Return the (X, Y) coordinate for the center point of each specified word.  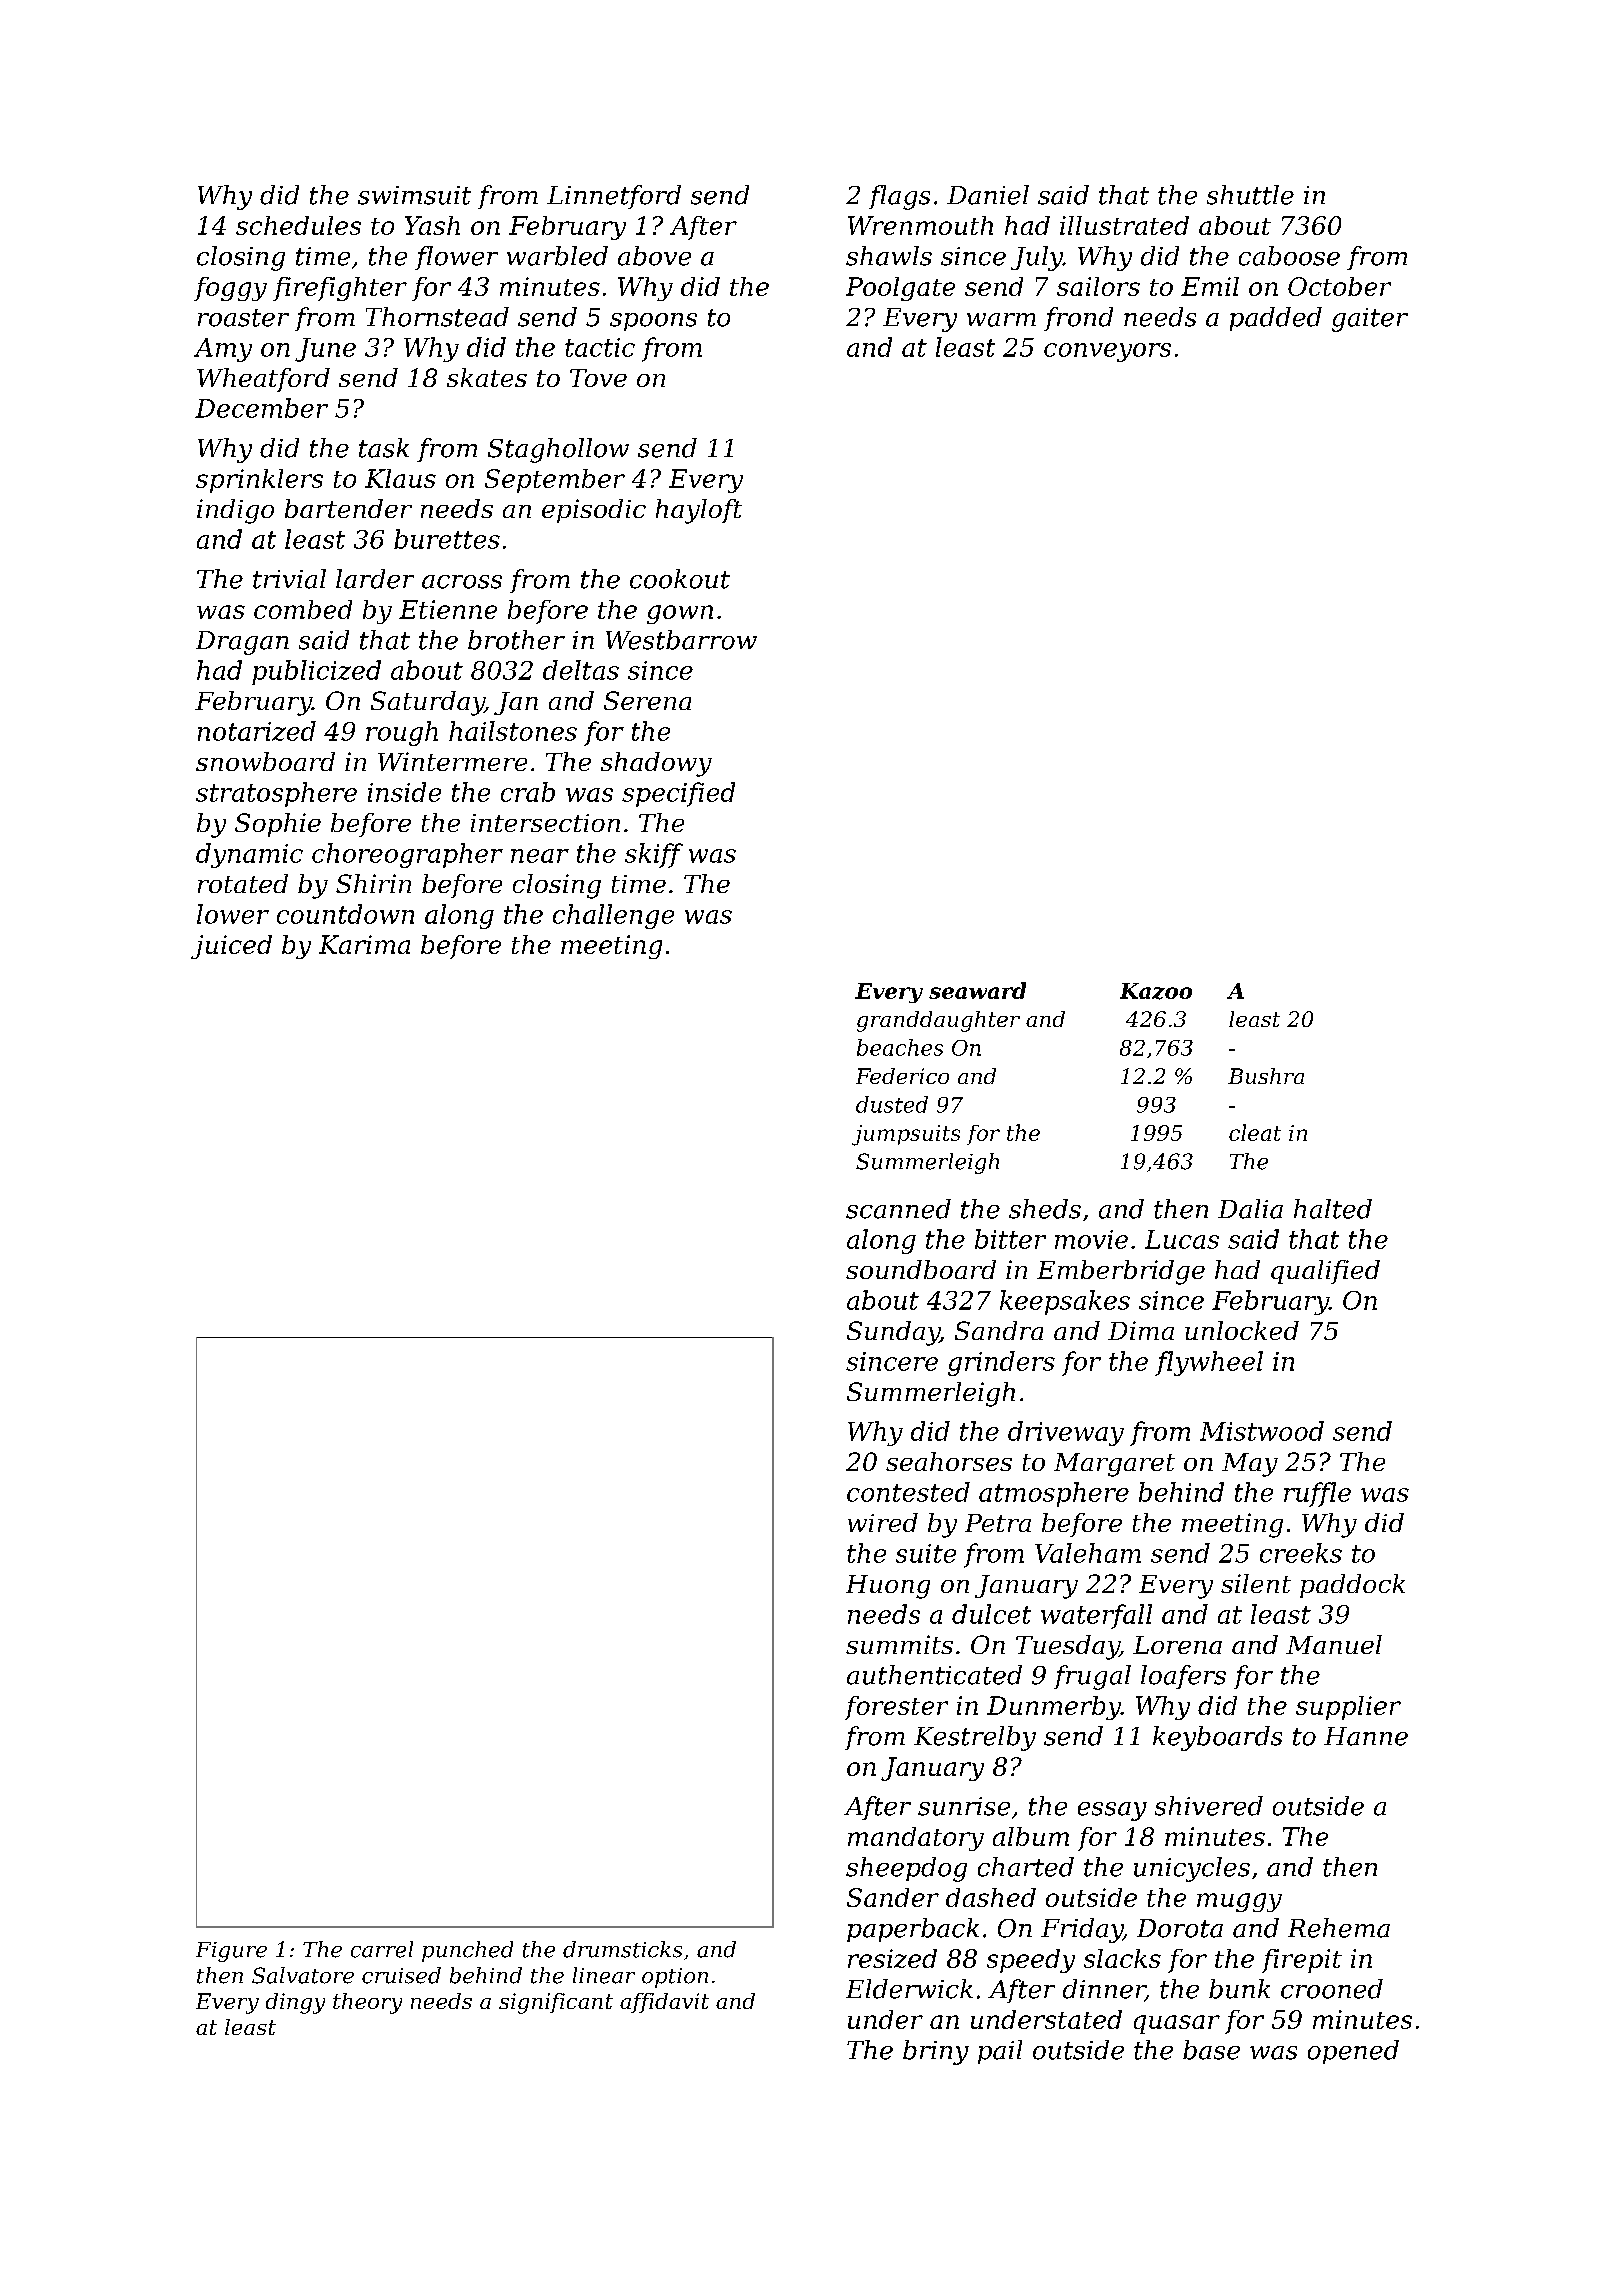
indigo (235, 511)
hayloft (699, 511)
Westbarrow (681, 640)
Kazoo (1156, 991)
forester (896, 1708)
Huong (888, 1587)
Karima (364, 944)
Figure (231, 1952)
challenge (613, 916)
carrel (382, 1949)
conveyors (1107, 352)
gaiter (1370, 320)
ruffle (1317, 1494)
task (384, 448)
